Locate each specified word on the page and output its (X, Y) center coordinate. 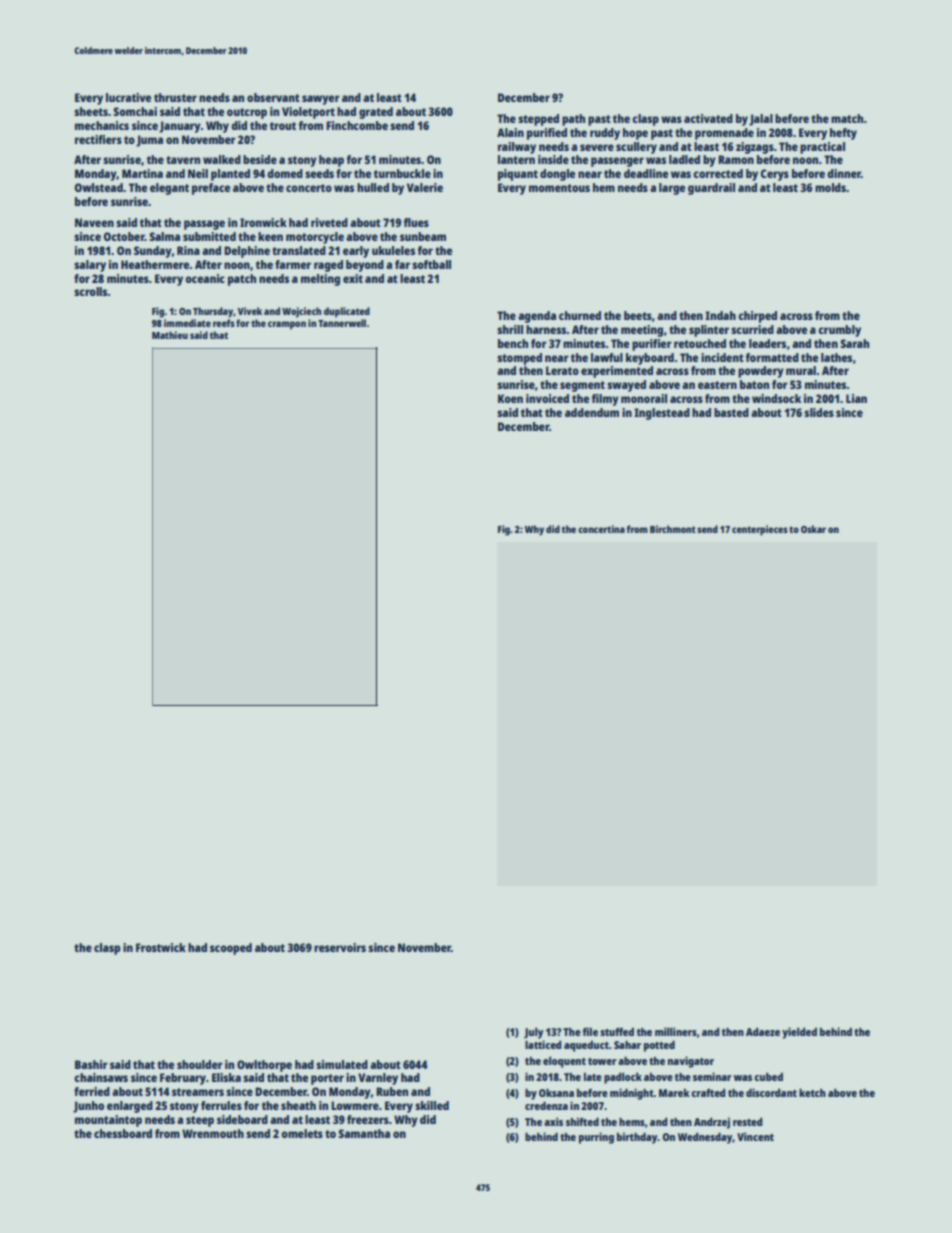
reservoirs (340, 947)
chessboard (123, 1133)
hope (635, 134)
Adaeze (763, 1032)
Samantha (364, 1133)
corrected (718, 173)
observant (273, 97)
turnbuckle (402, 173)
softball (431, 264)
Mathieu (170, 335)
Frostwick (161, 947)
